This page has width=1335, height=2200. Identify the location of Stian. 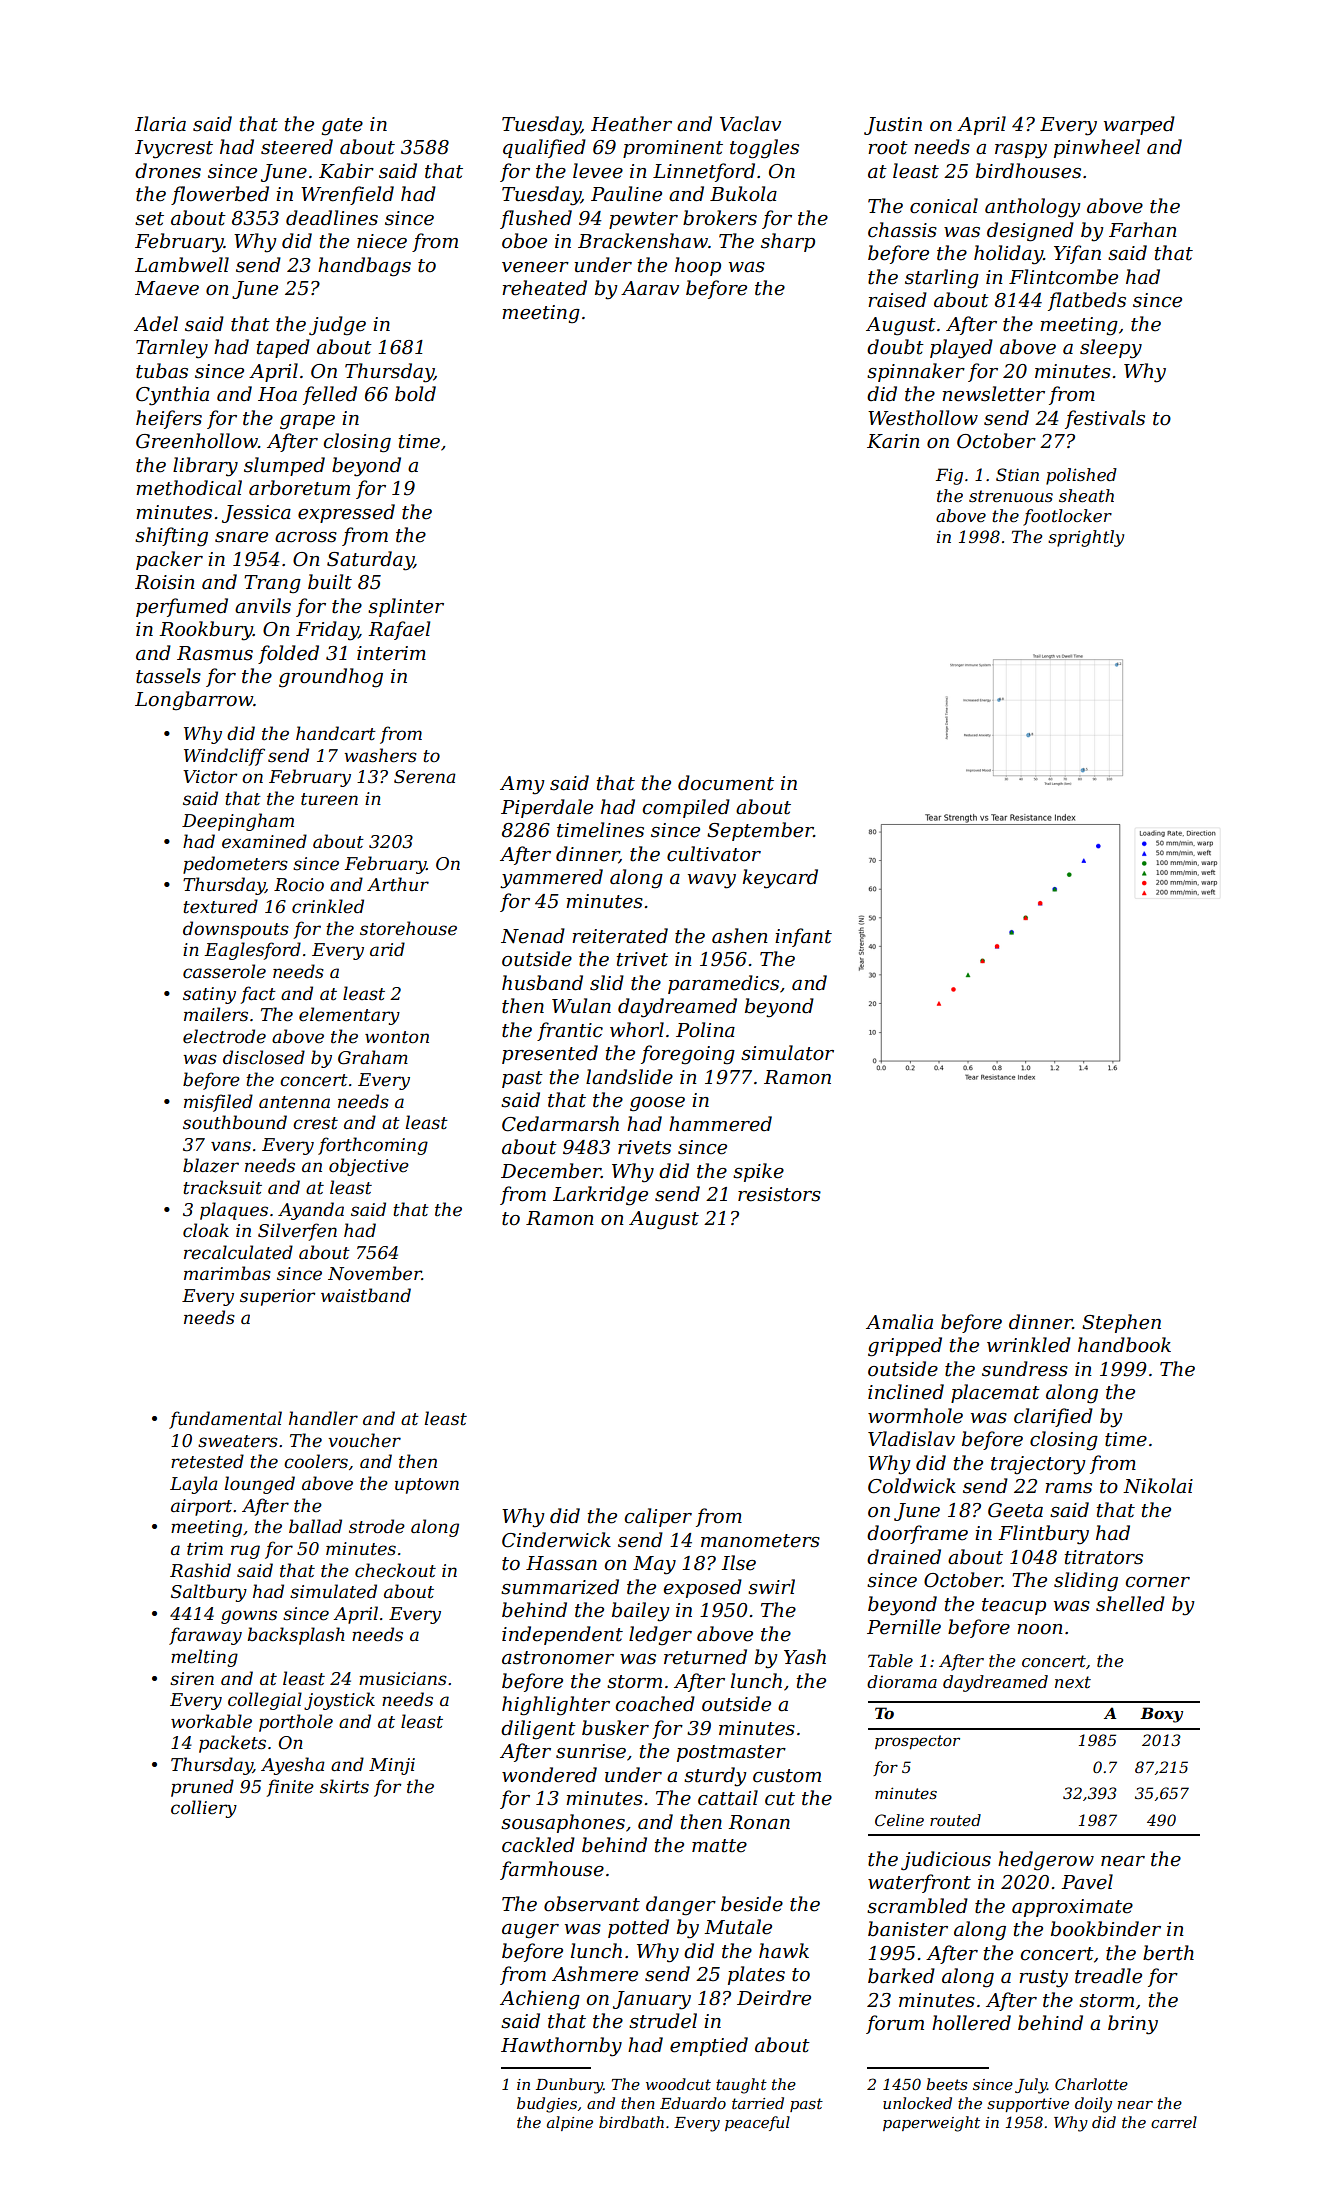
(1017, 474).
